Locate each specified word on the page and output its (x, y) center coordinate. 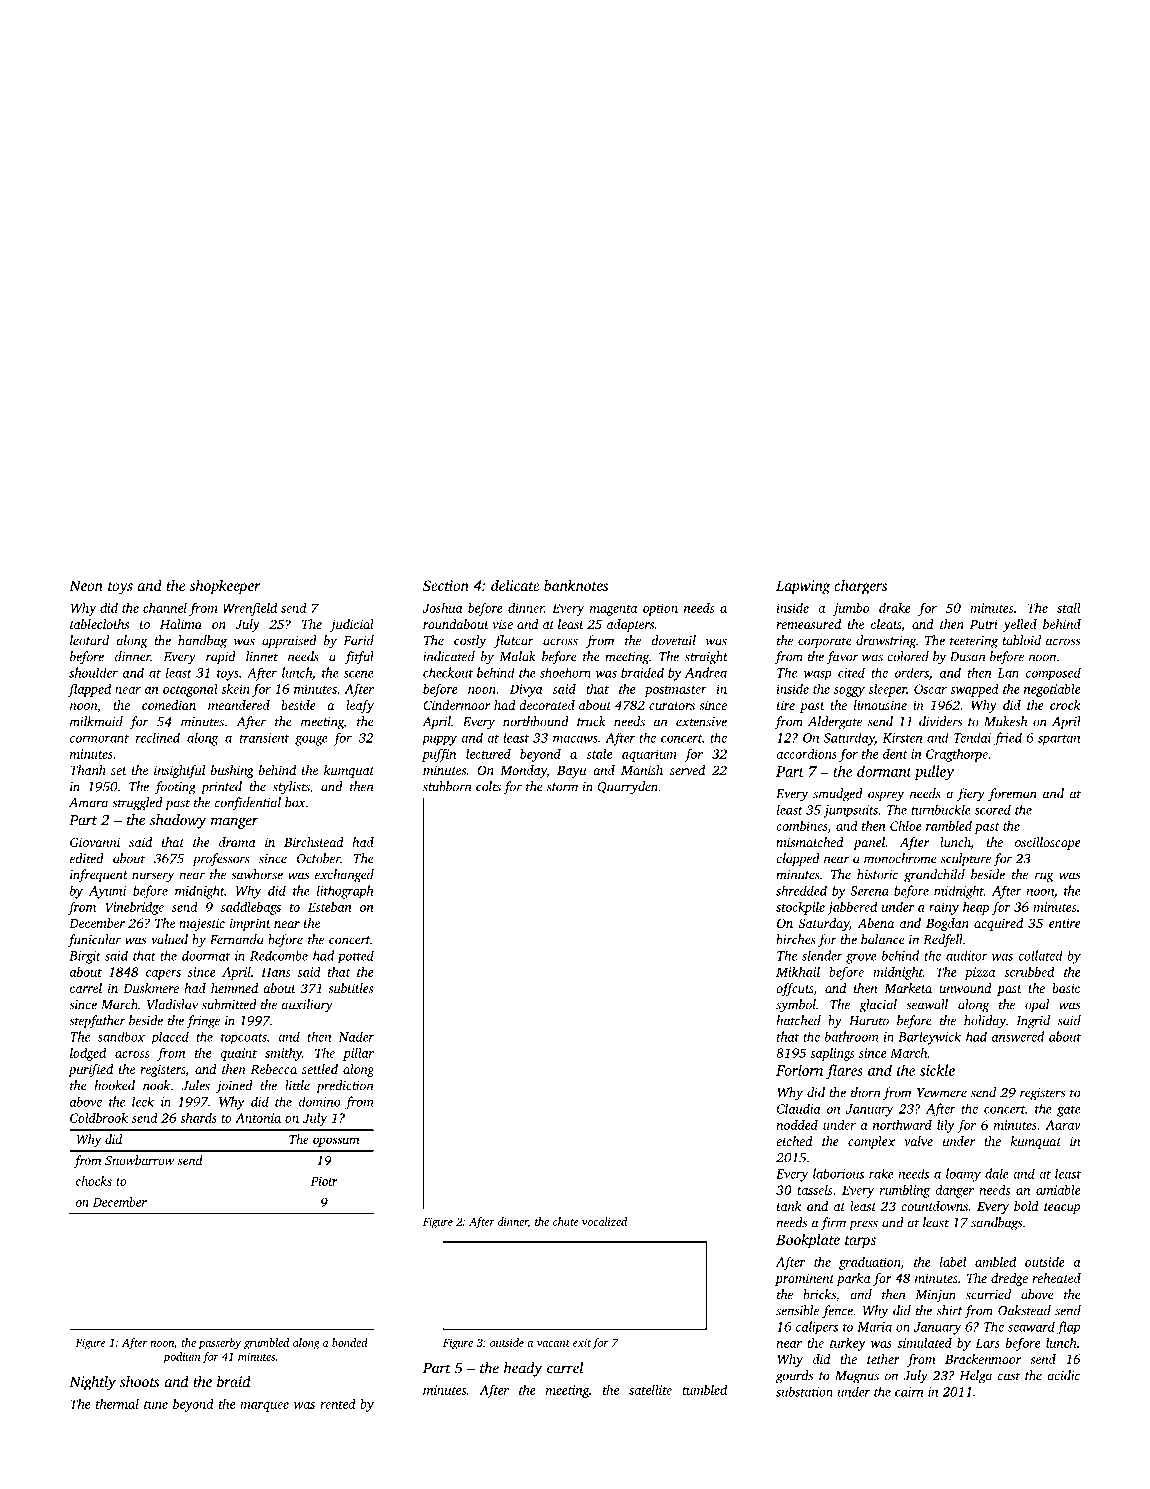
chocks (94, 1181)
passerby (220, 1344)
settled (320, 1069)
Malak (518, 656)
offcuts (795, 989)
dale (997, 1173)
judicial (352, 625)
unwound (965, 988)
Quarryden (627, 788)
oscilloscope (1048, 843)
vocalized (604, 1221)
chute (566, 1221)
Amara (88, 803)
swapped (974, 690)
